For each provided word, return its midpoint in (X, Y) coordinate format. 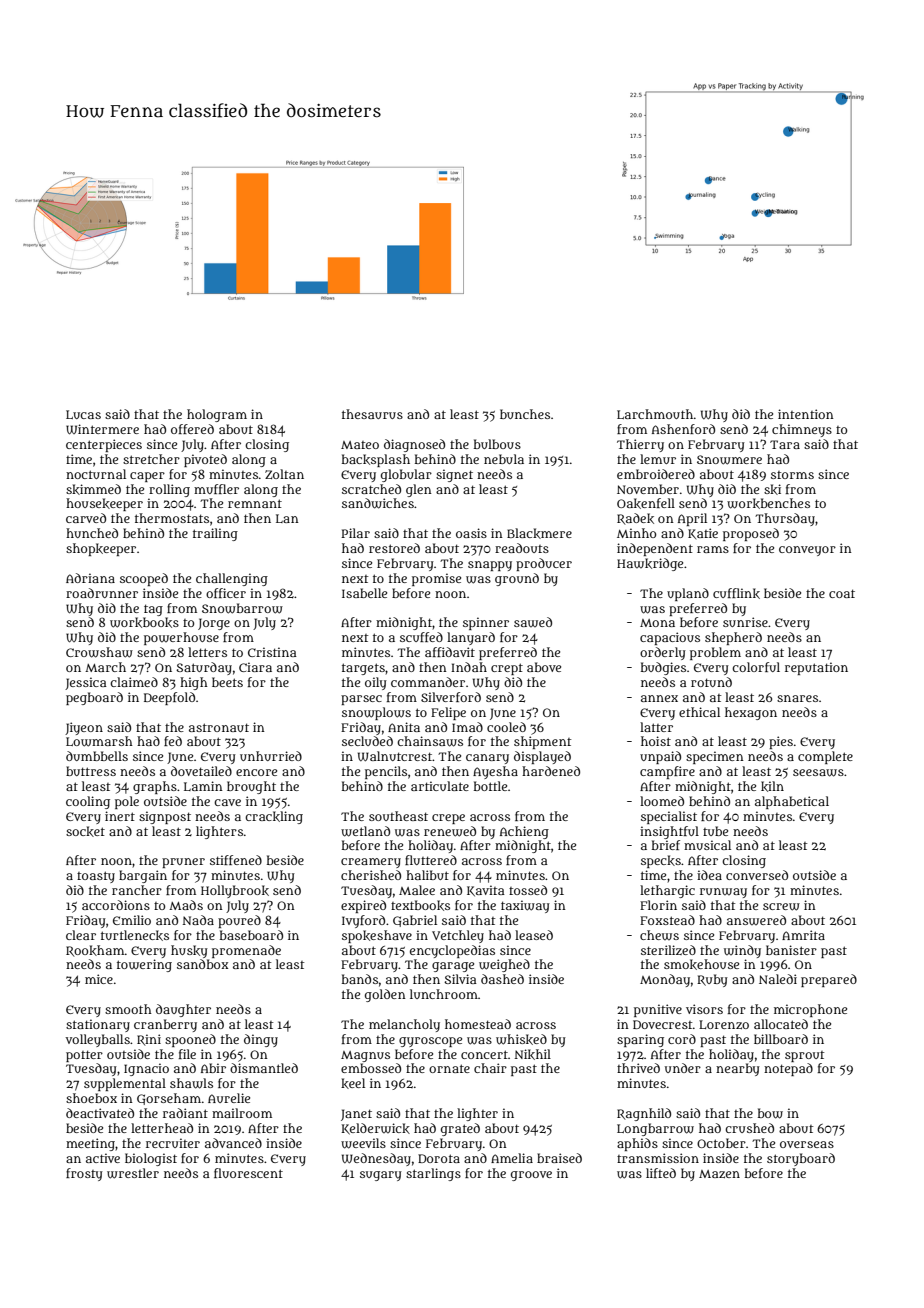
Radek (635, 519)
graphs (155, 787)
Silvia (460, 979)
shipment (542, 742)
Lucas (83, 414)
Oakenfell (646, 503)
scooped (144, 579)
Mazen (719, 1174)
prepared (829, 980)
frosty (84, 1174)
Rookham (95, 951)
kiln (772, 786)
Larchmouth (655, 414)
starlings (433, 1174)
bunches (525, 414)
